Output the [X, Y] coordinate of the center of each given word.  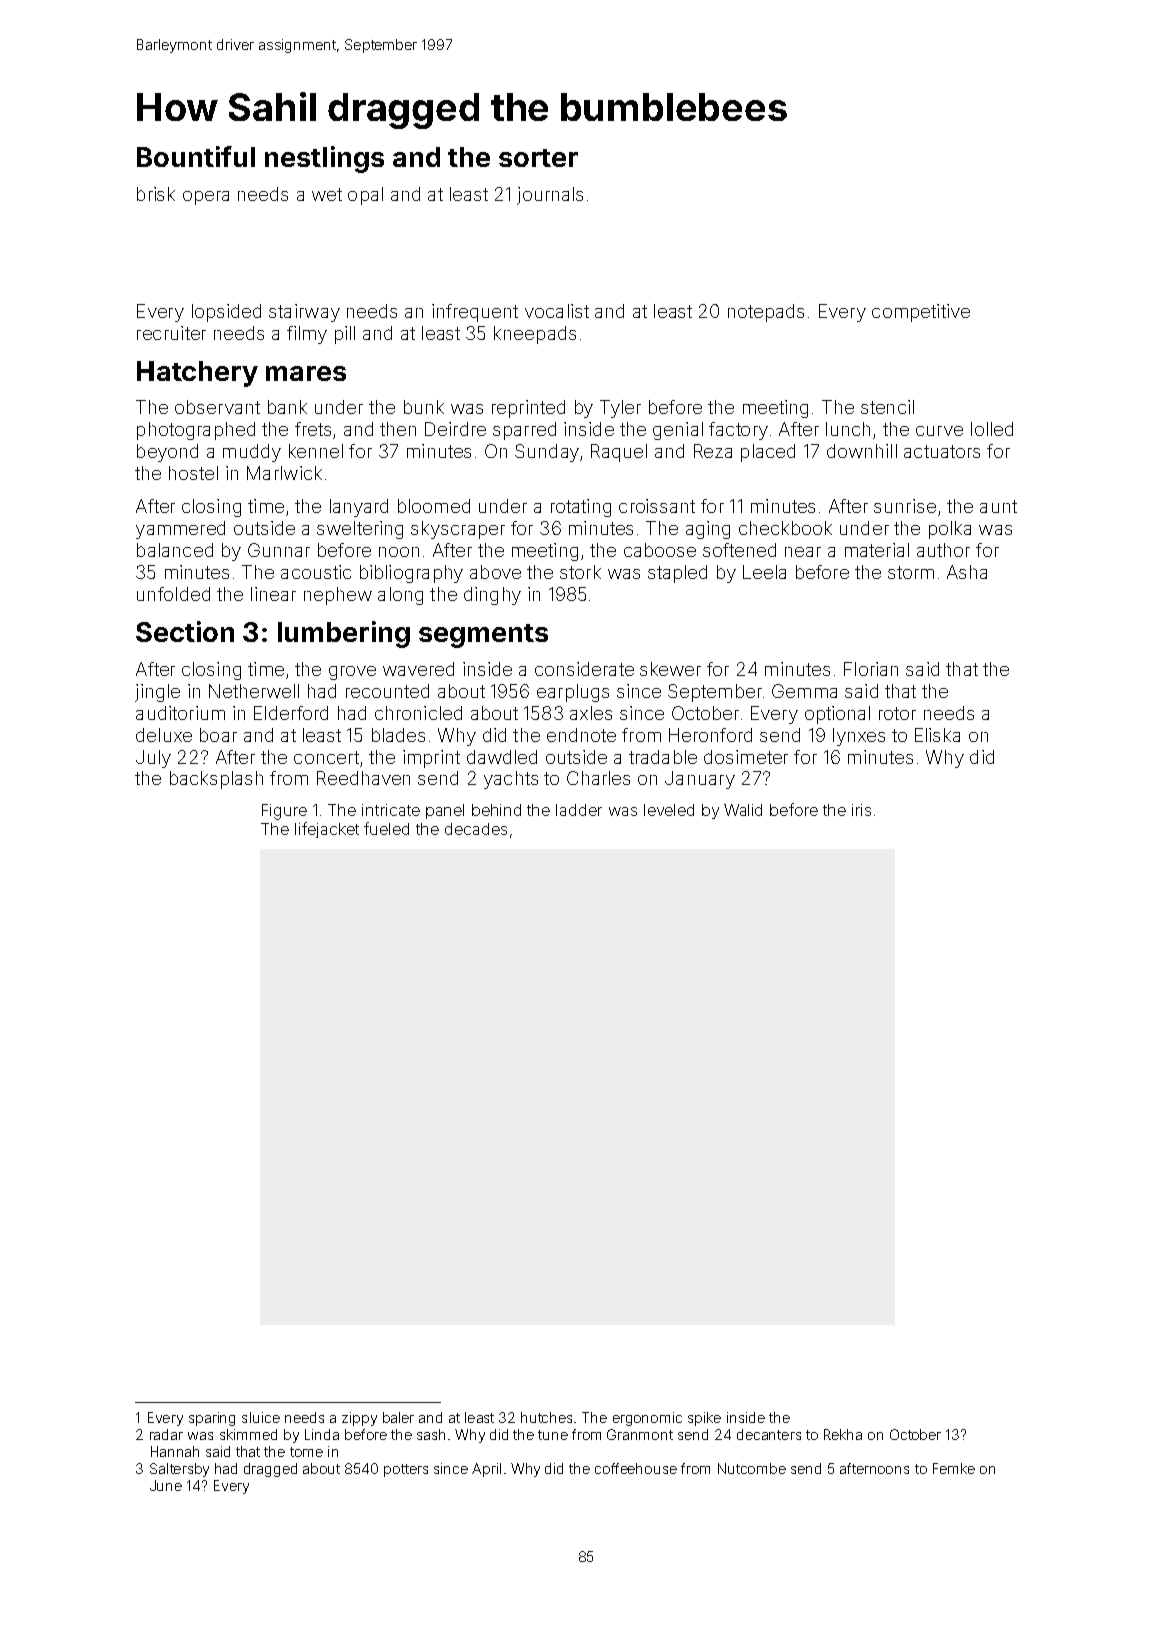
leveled [669, 810]
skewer [670, 669]
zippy [359, 1419]
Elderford [291, 713]
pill [345, 335]
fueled [386, 828]
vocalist [557, 311]
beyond [167, 453]
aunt [998, 506]
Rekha [843, 1434]
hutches [546, 1417]
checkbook [785, 528]
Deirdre [455, 429]
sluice [261, 1417]
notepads [766, 313]
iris [861, 810]
